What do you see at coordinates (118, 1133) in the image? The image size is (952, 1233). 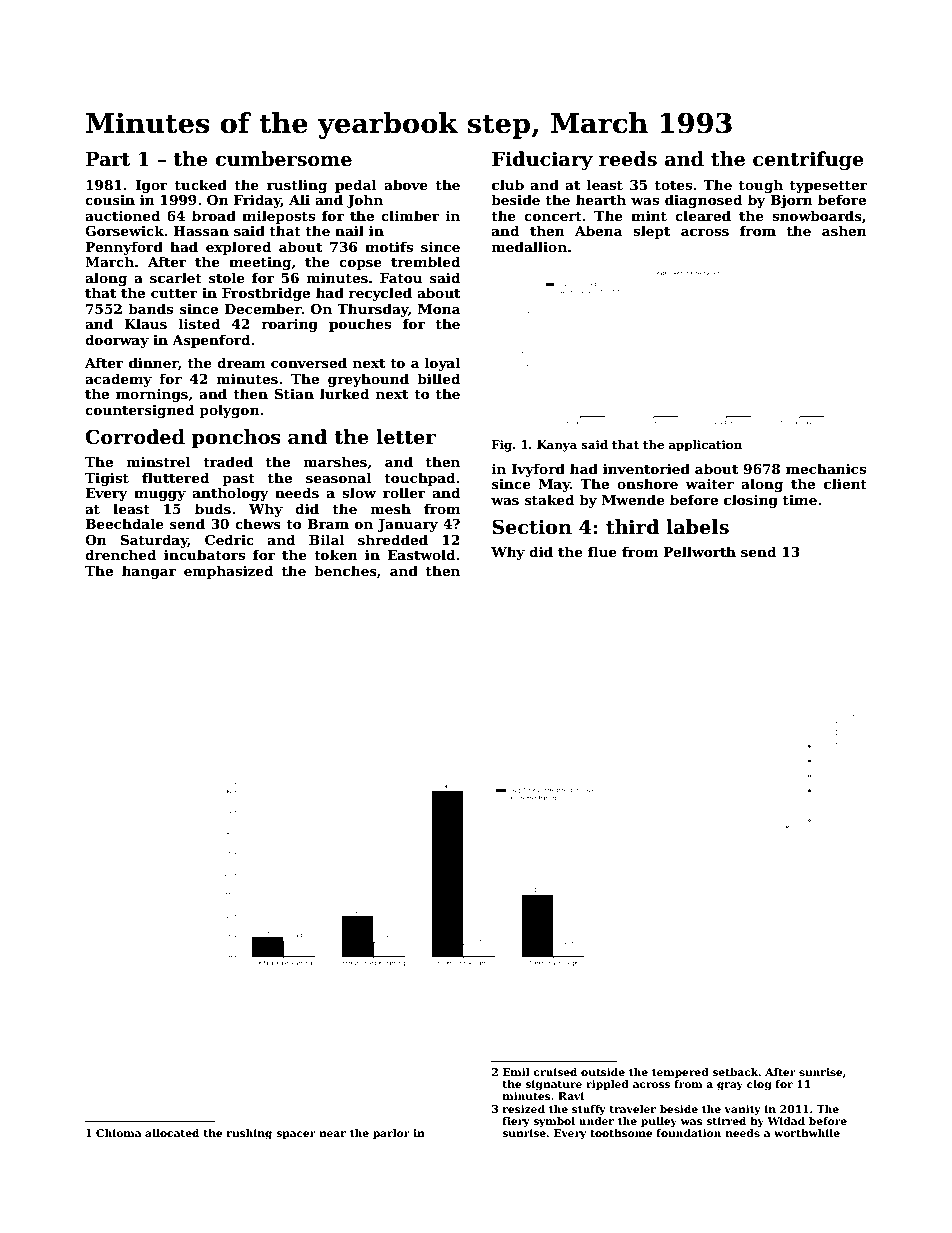 I see `Chioma` at bounding box center [118, 1133].
